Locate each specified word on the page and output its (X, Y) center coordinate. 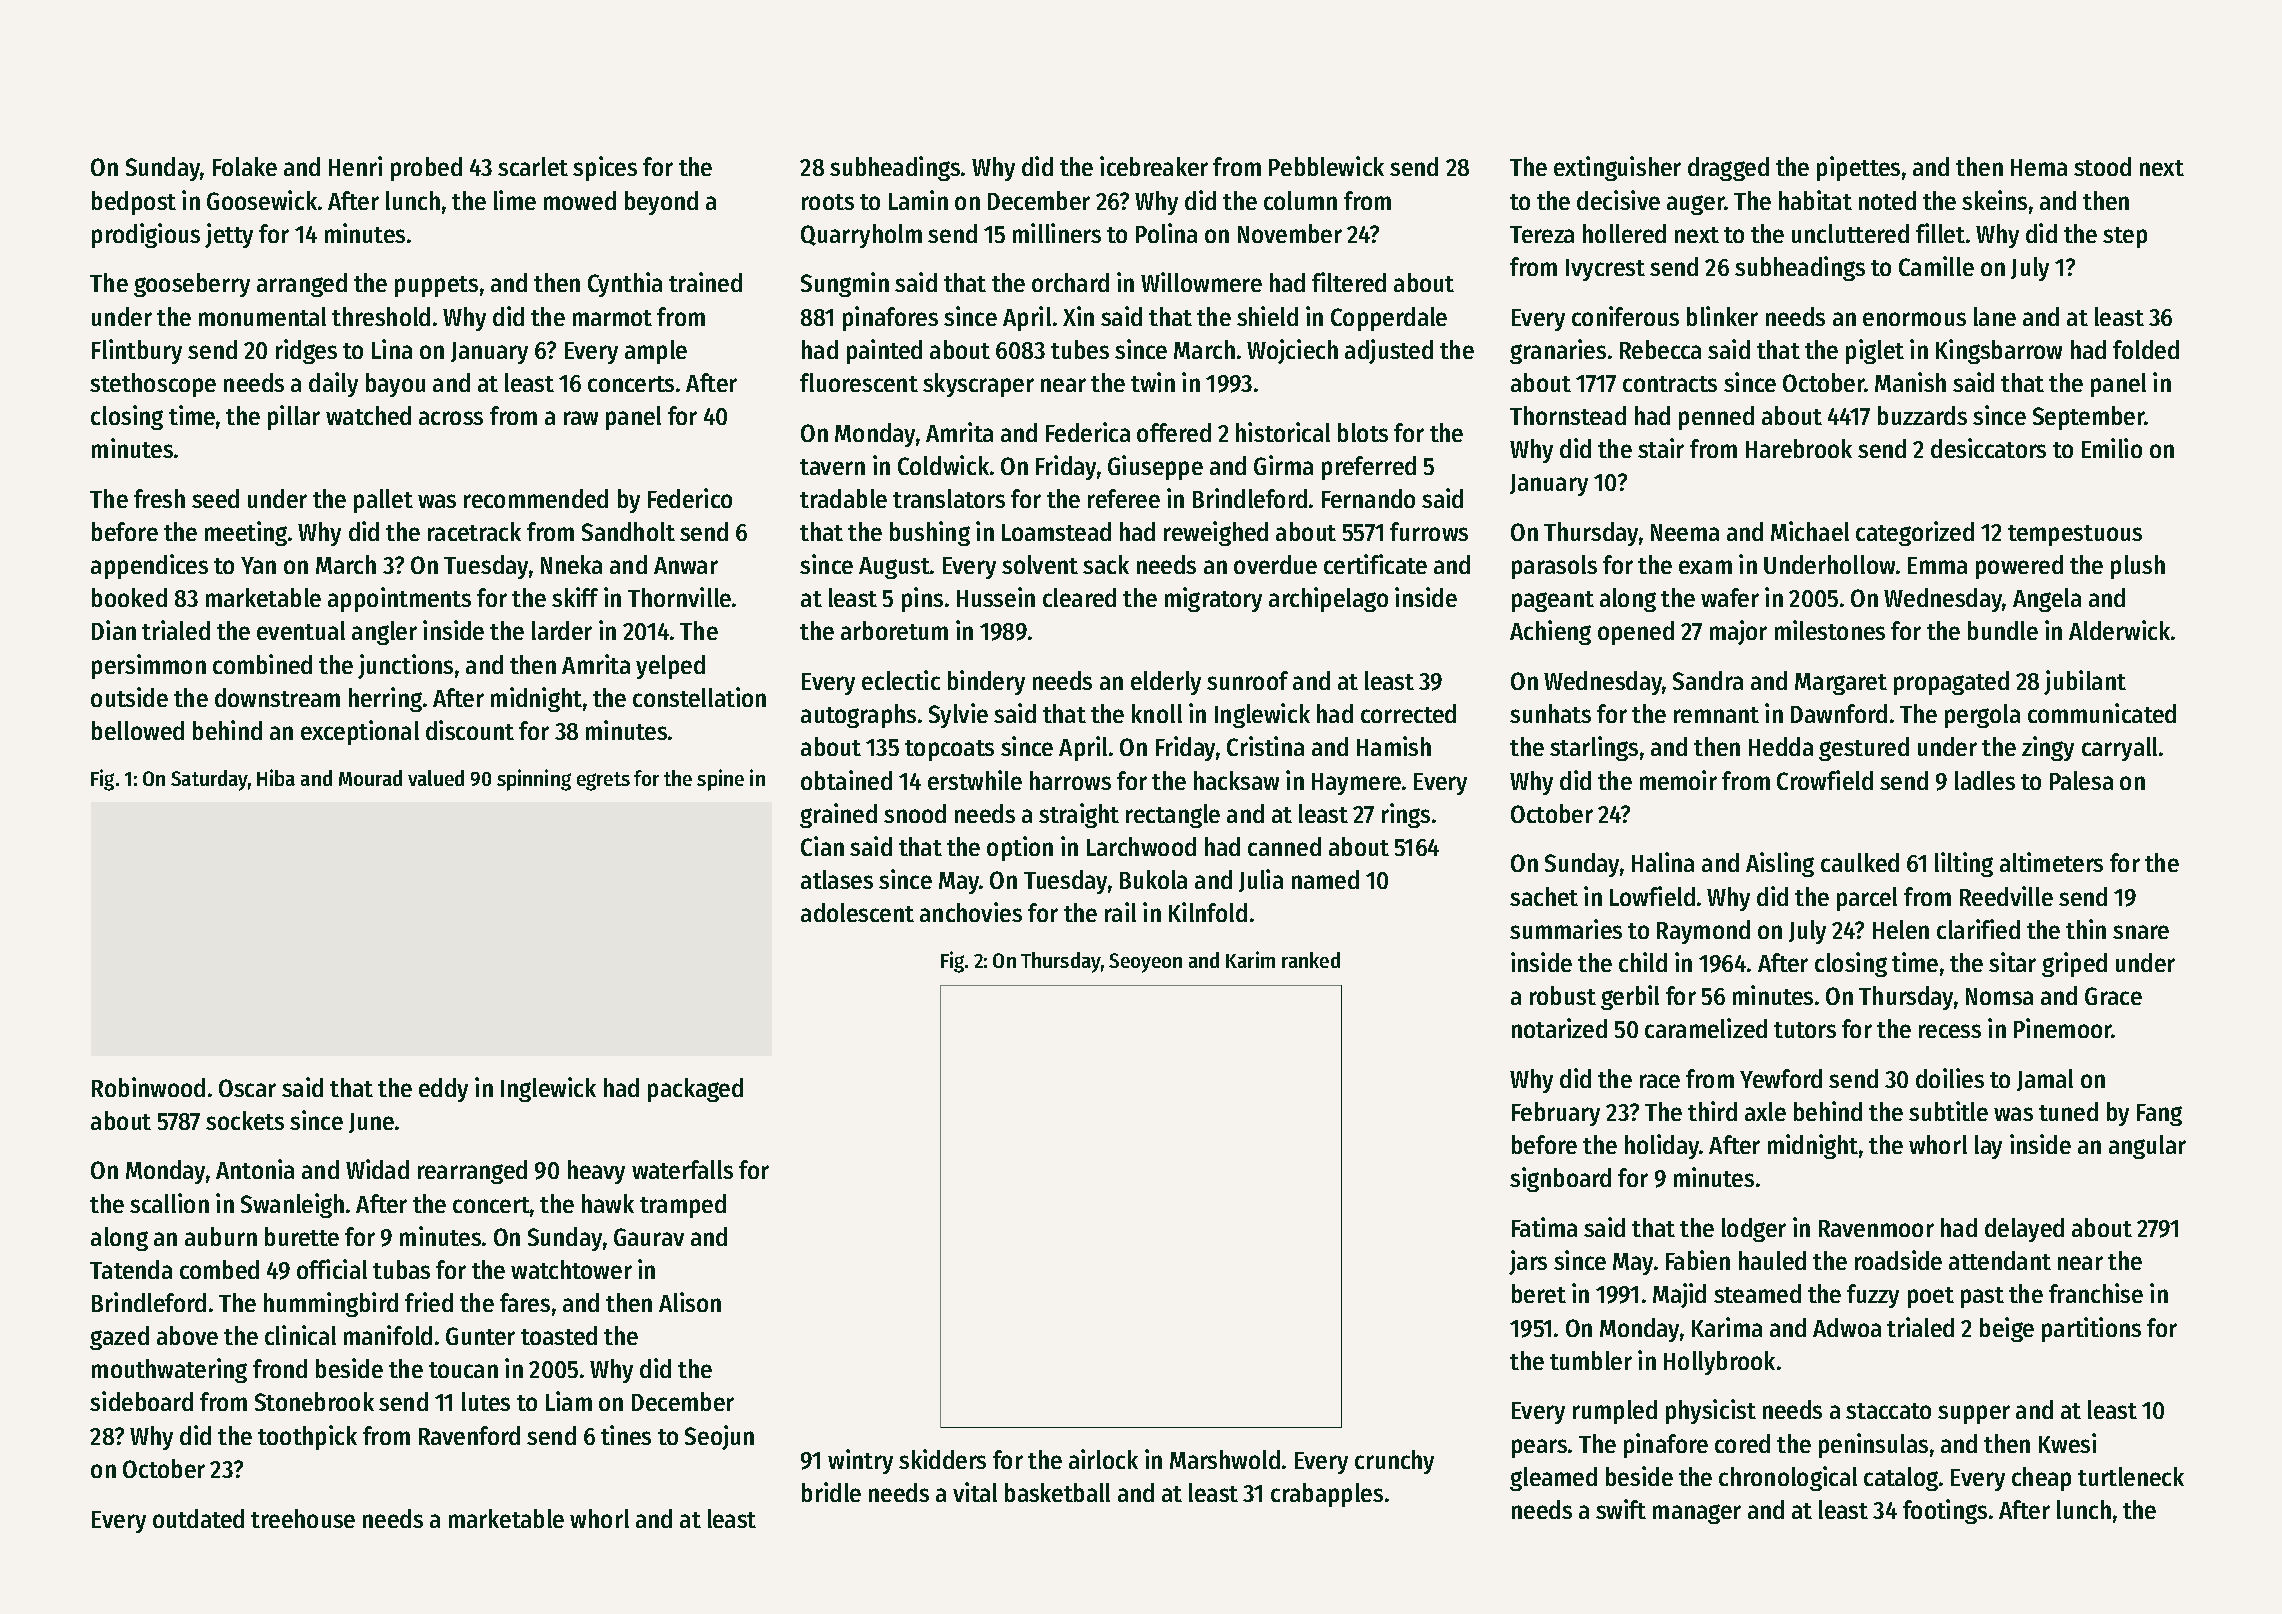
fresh (159, 498)
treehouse (303, 1518)
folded (2146, 349)
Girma (1283, 465)
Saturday (209, 780)
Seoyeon (1145, 963)
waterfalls (682, 1169)
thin (2086, 929)
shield (1267, 316)
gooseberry (192, 285)
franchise (2096, 1293)
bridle (831, 1492)
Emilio (2112, 448)
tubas (401, 1269)
